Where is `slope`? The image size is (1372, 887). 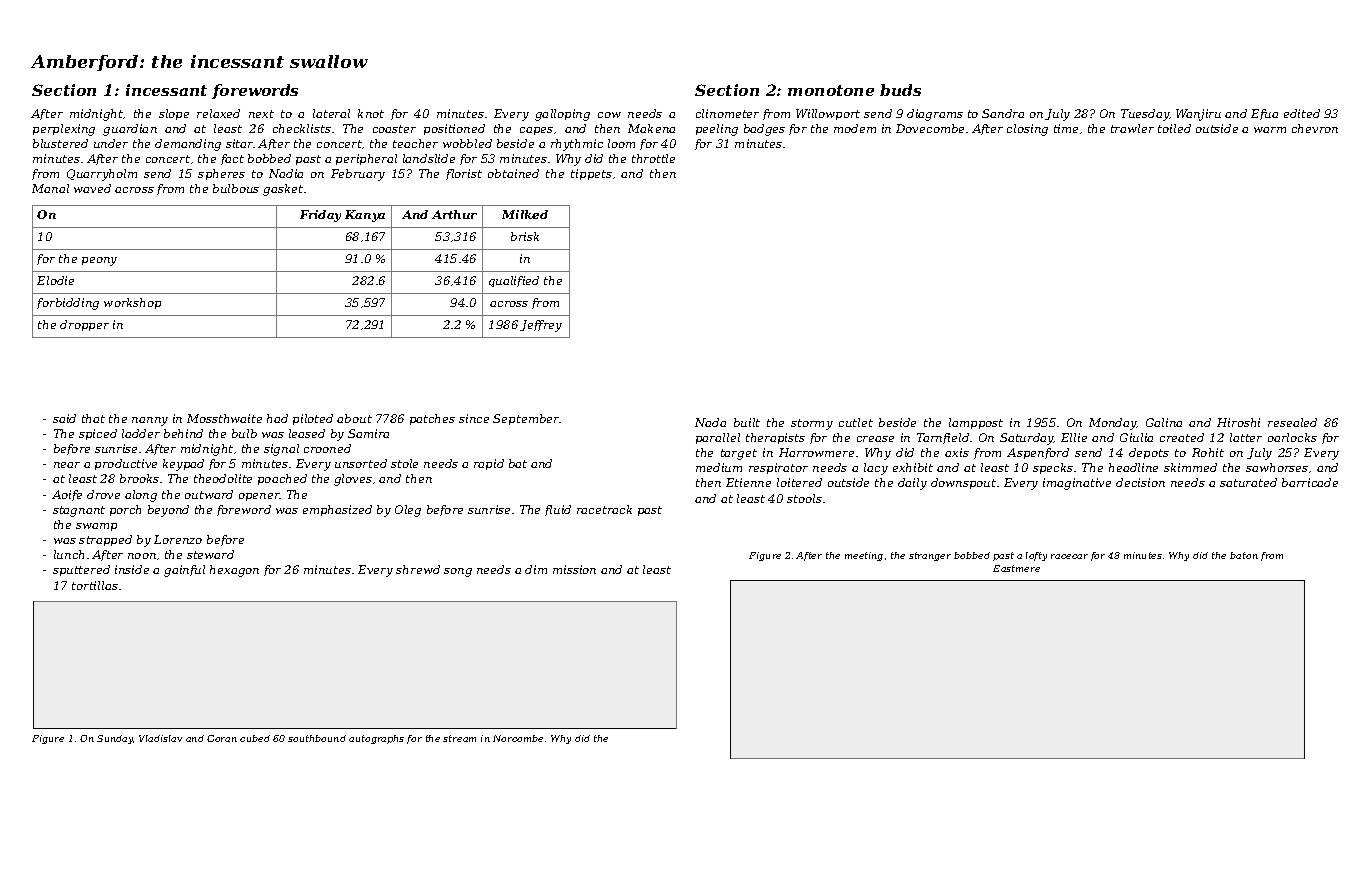
slope is located at coordinates (174, 114).
